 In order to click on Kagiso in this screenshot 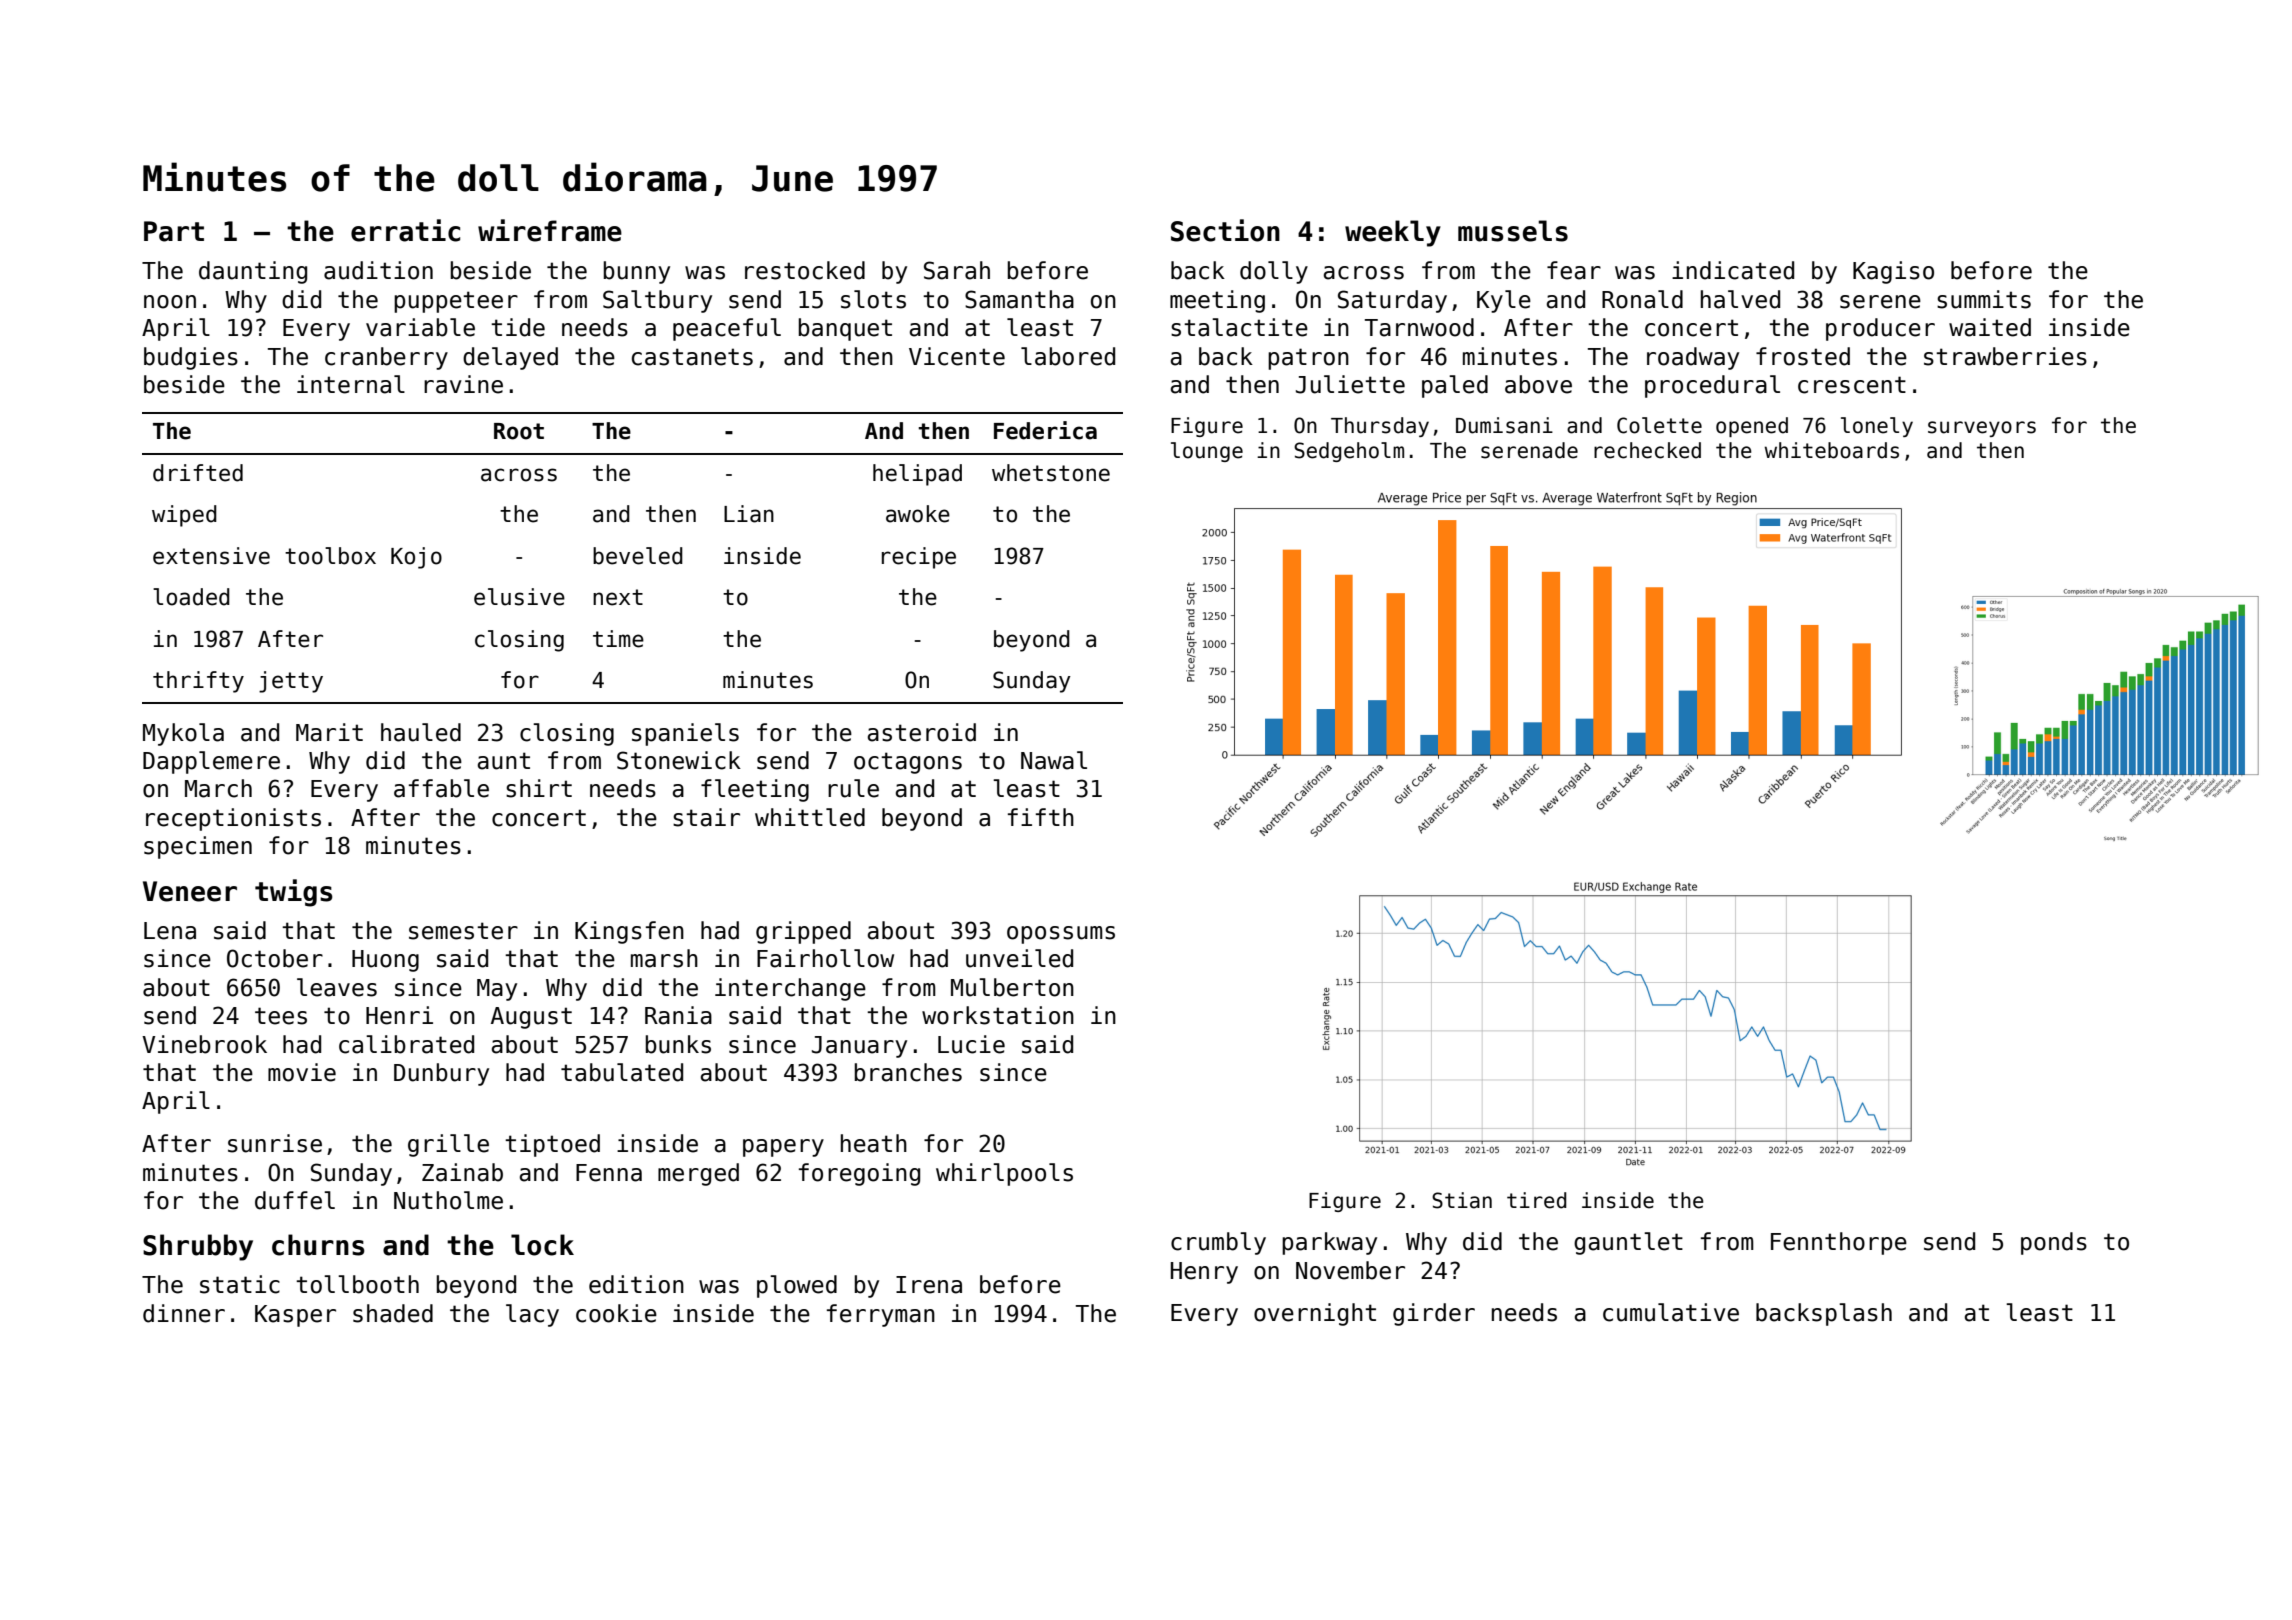, I will do `click(1893, 272)`.
